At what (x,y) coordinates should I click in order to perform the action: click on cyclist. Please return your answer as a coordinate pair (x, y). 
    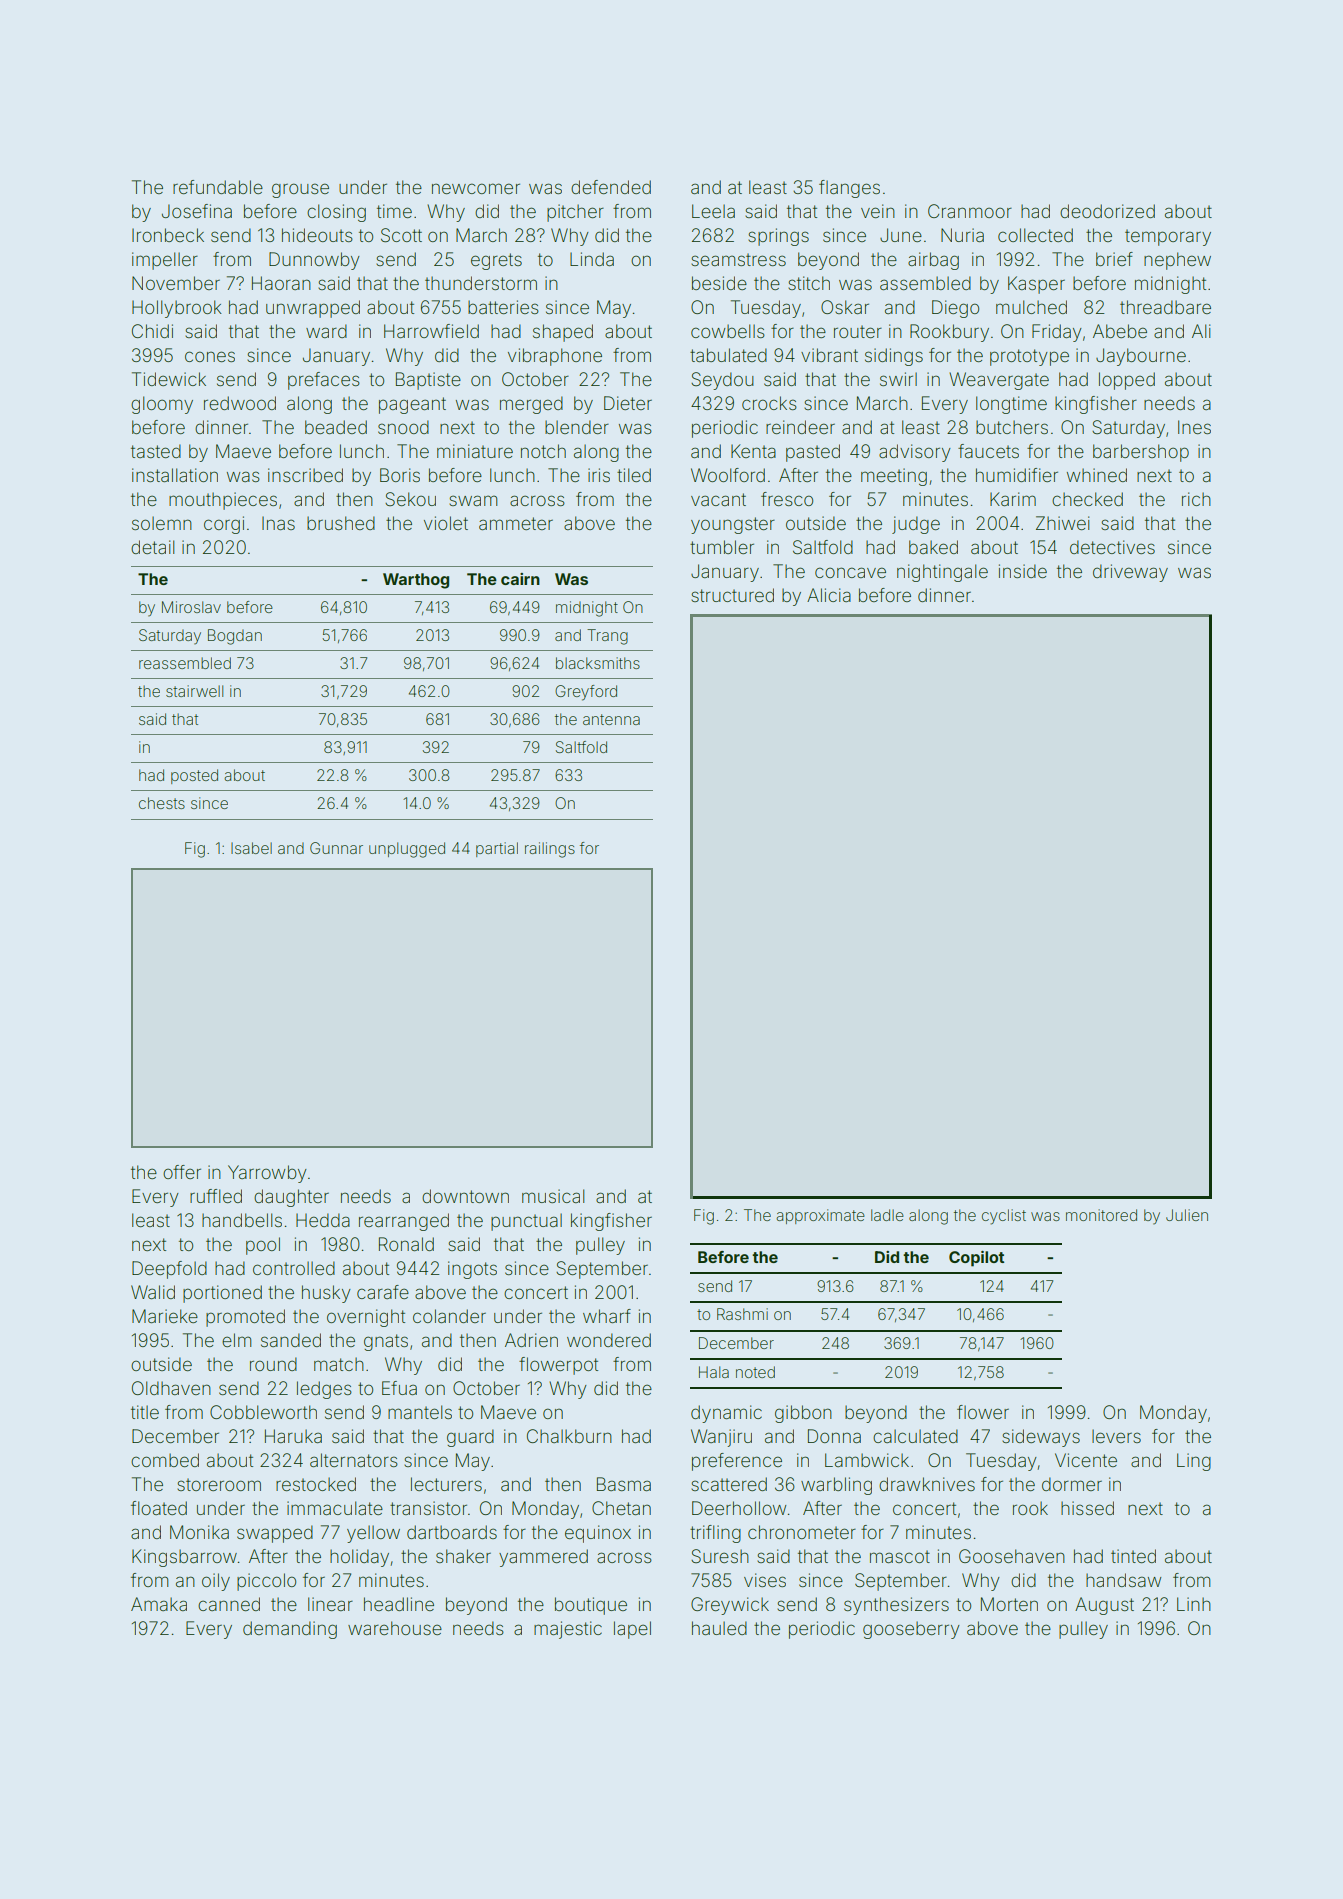
    Looking at the image, I should click on (1004, 1217).
